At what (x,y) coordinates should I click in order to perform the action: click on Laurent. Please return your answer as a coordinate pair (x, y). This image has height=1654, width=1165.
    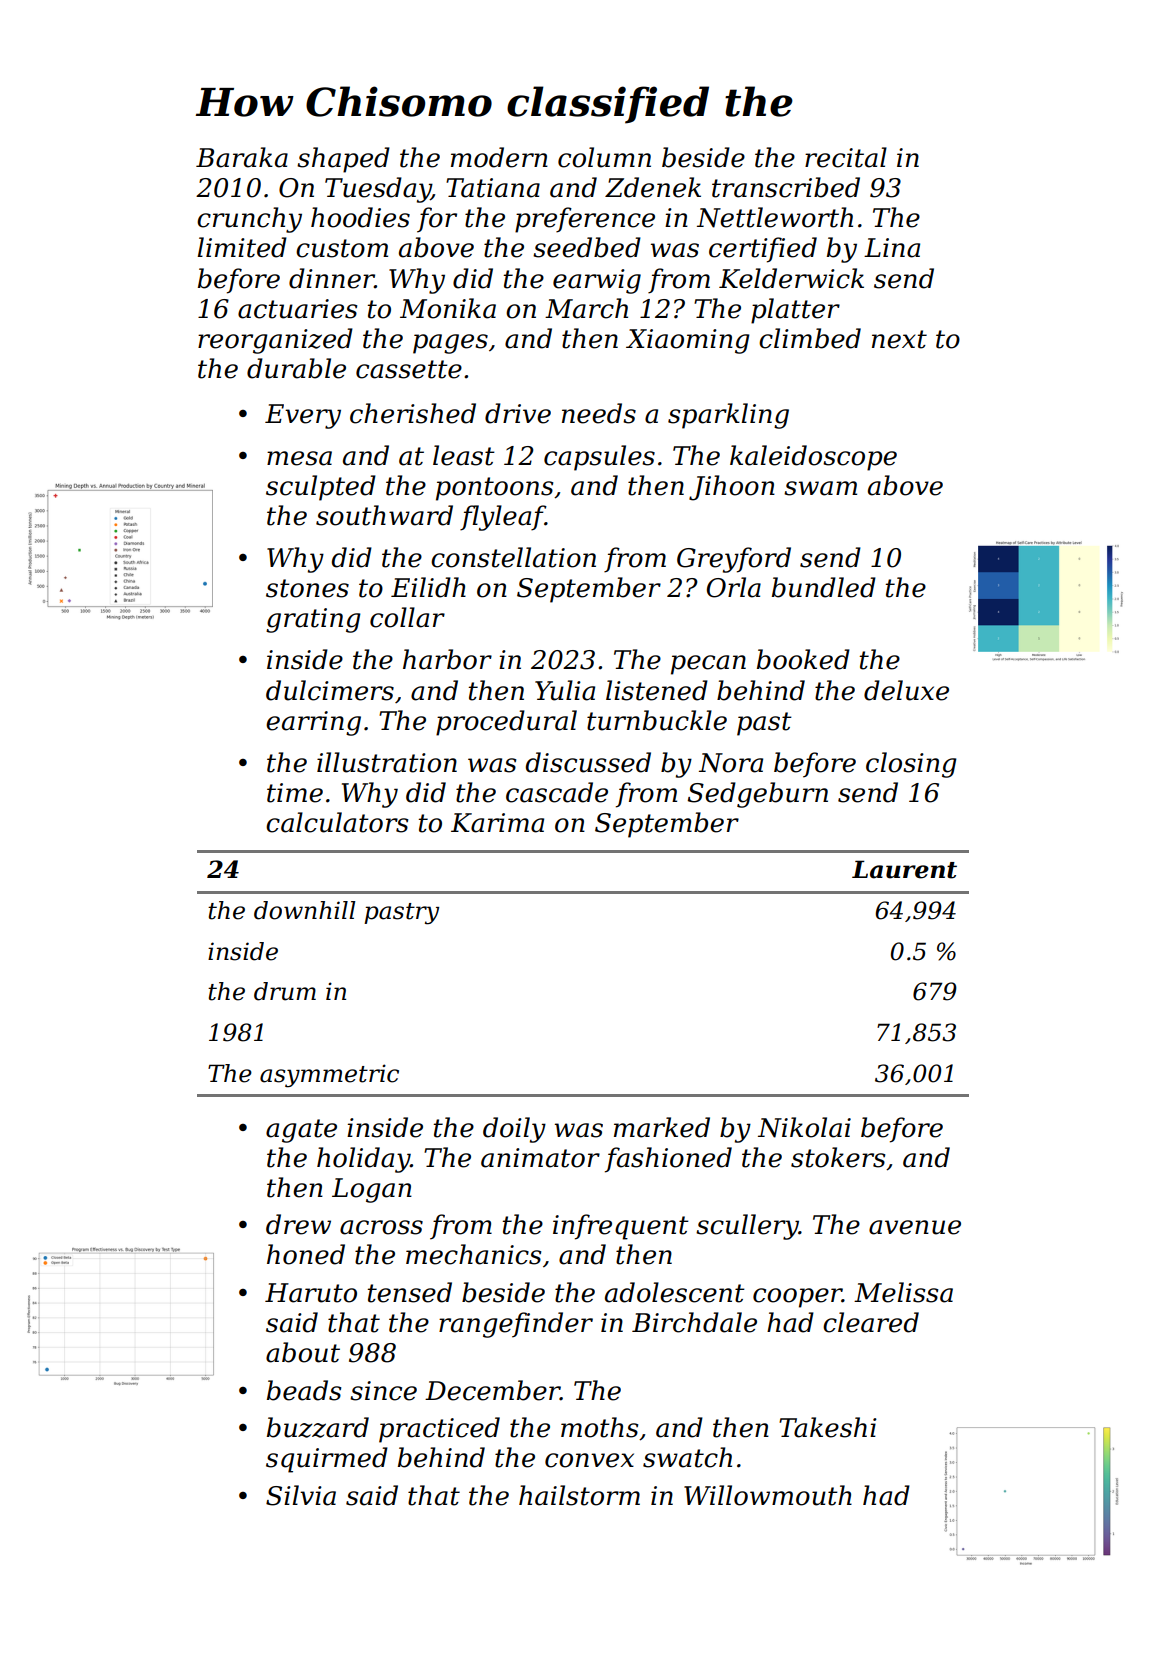
    Looking at the image, I should click on (904, 869).
